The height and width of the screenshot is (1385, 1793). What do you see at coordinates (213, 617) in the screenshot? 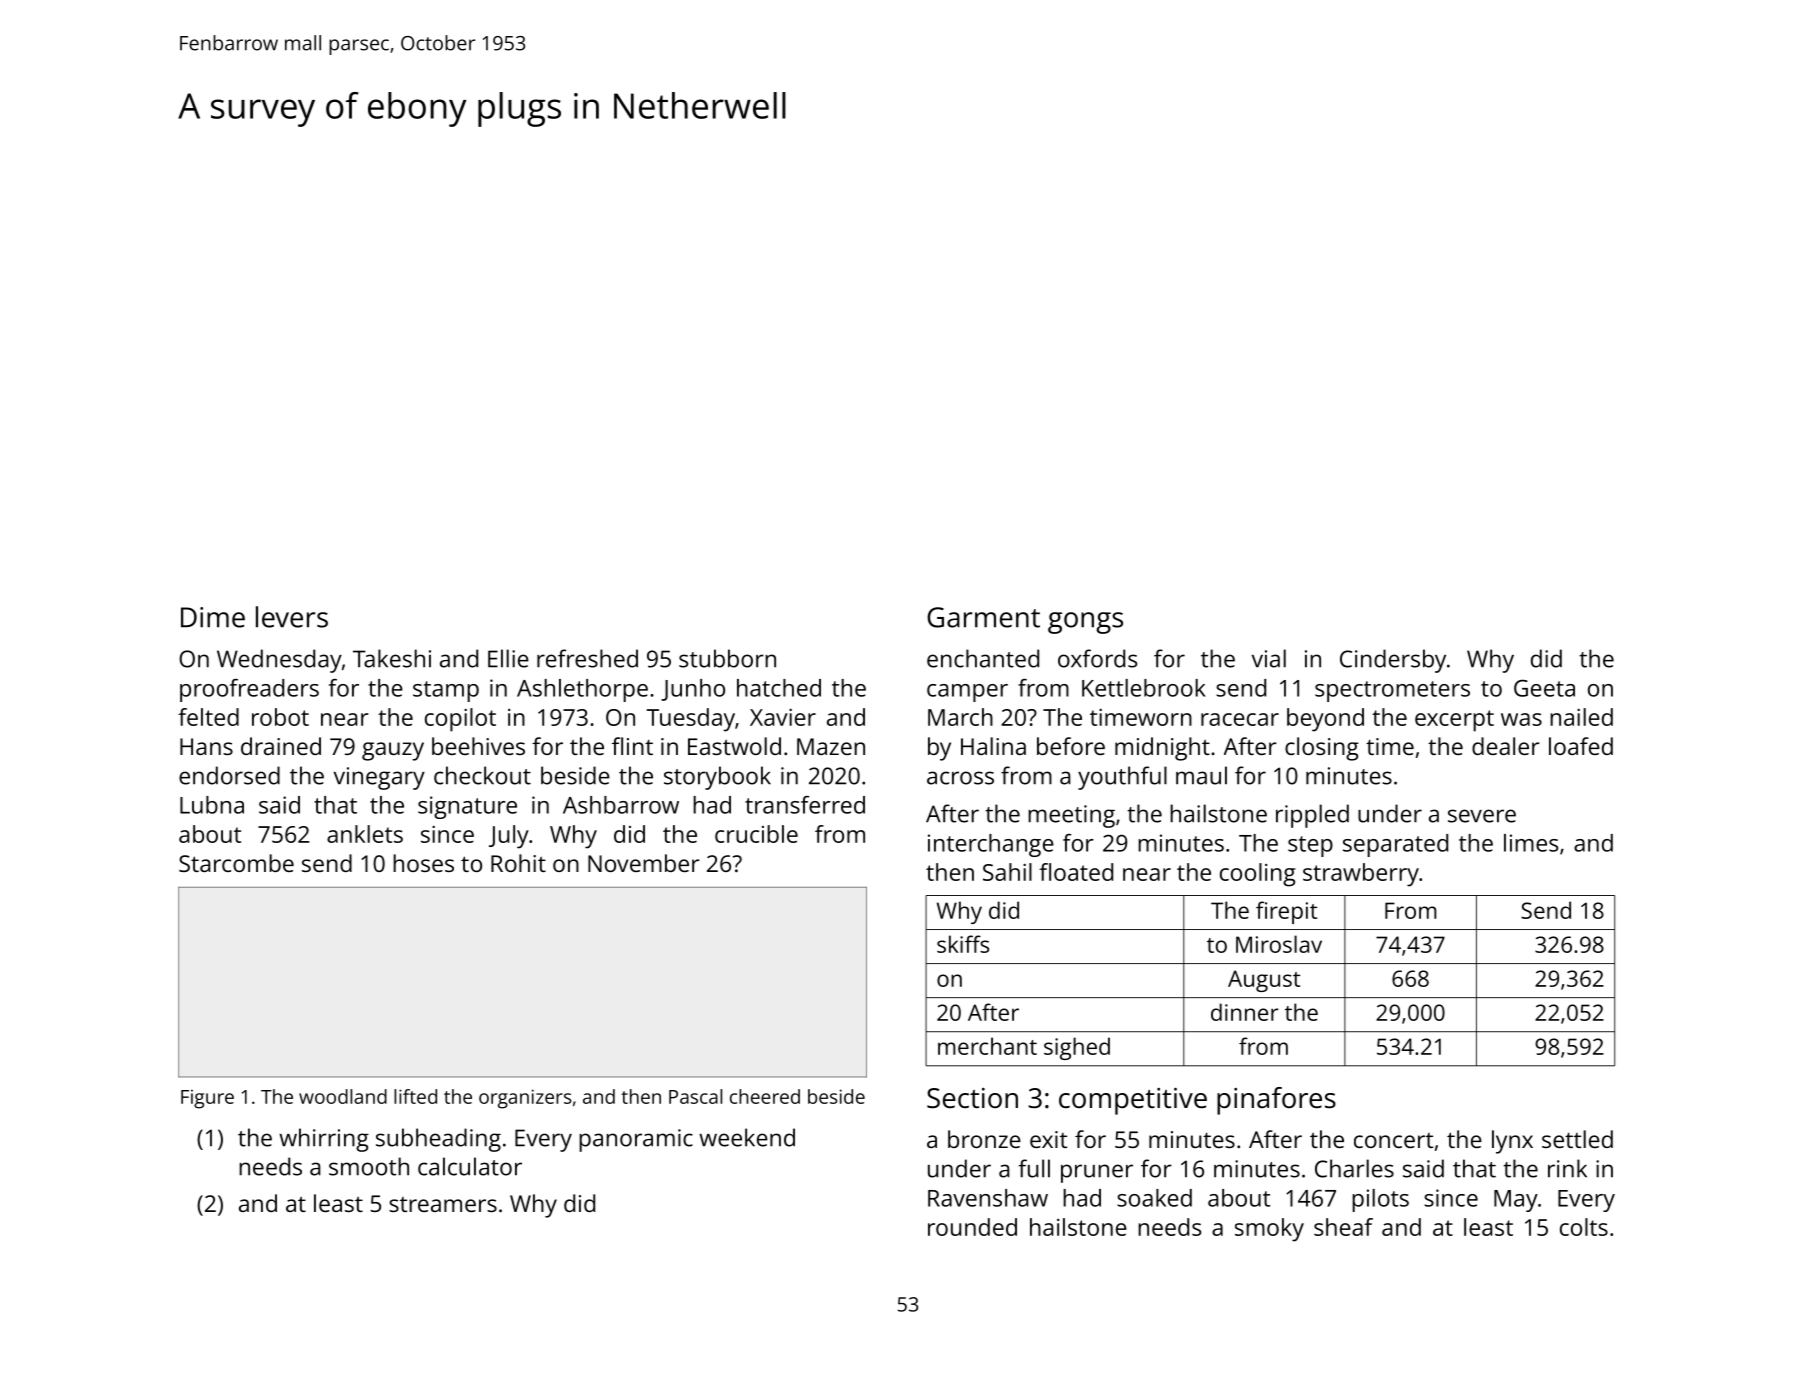
I see `Dime` at bounding box center [213, 617].
